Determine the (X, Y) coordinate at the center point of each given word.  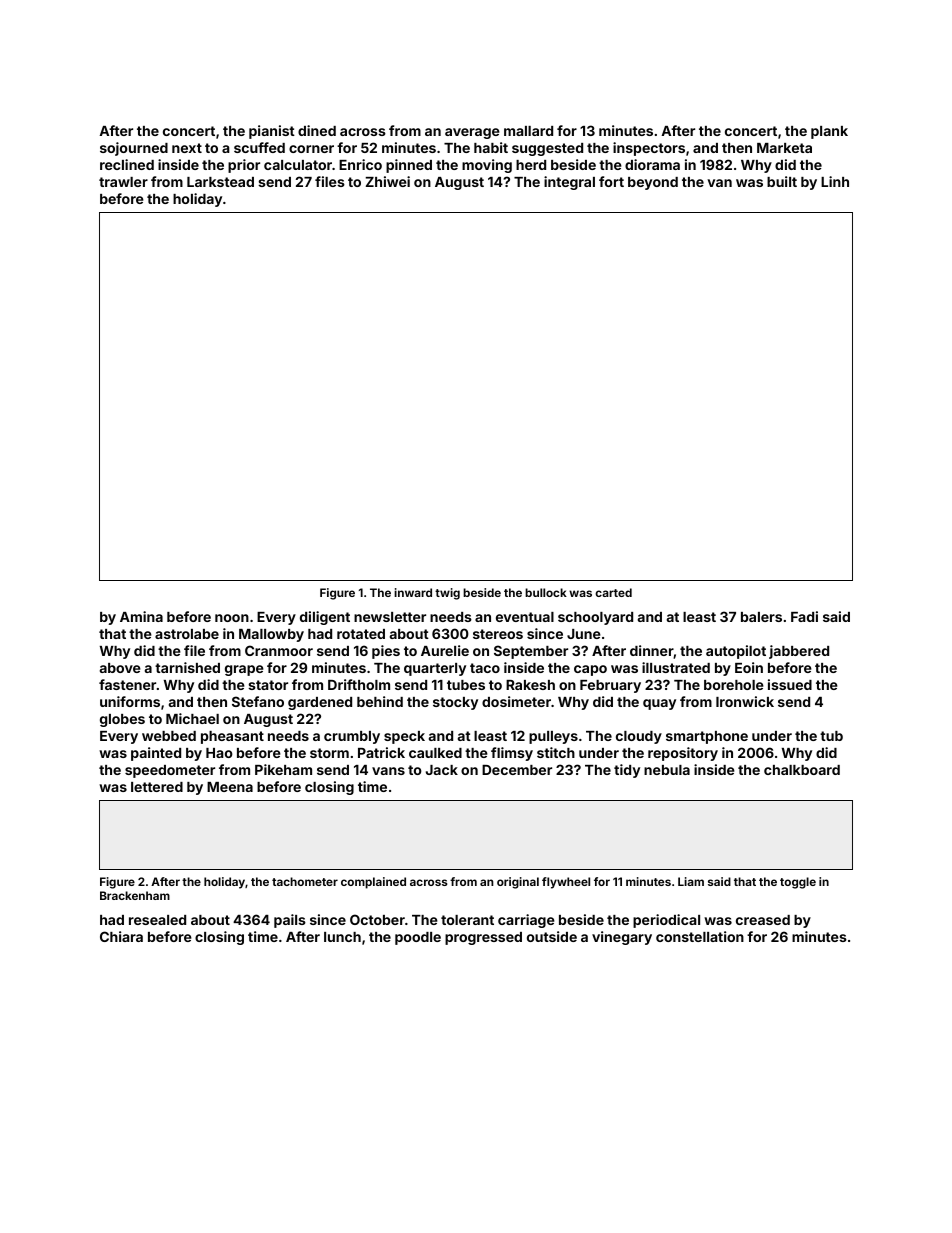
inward (413, 592)
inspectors (649, 149)
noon (232, 618)
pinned (409, 166)
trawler (123, 182)
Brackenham (135, 895)
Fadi (804, 616)
